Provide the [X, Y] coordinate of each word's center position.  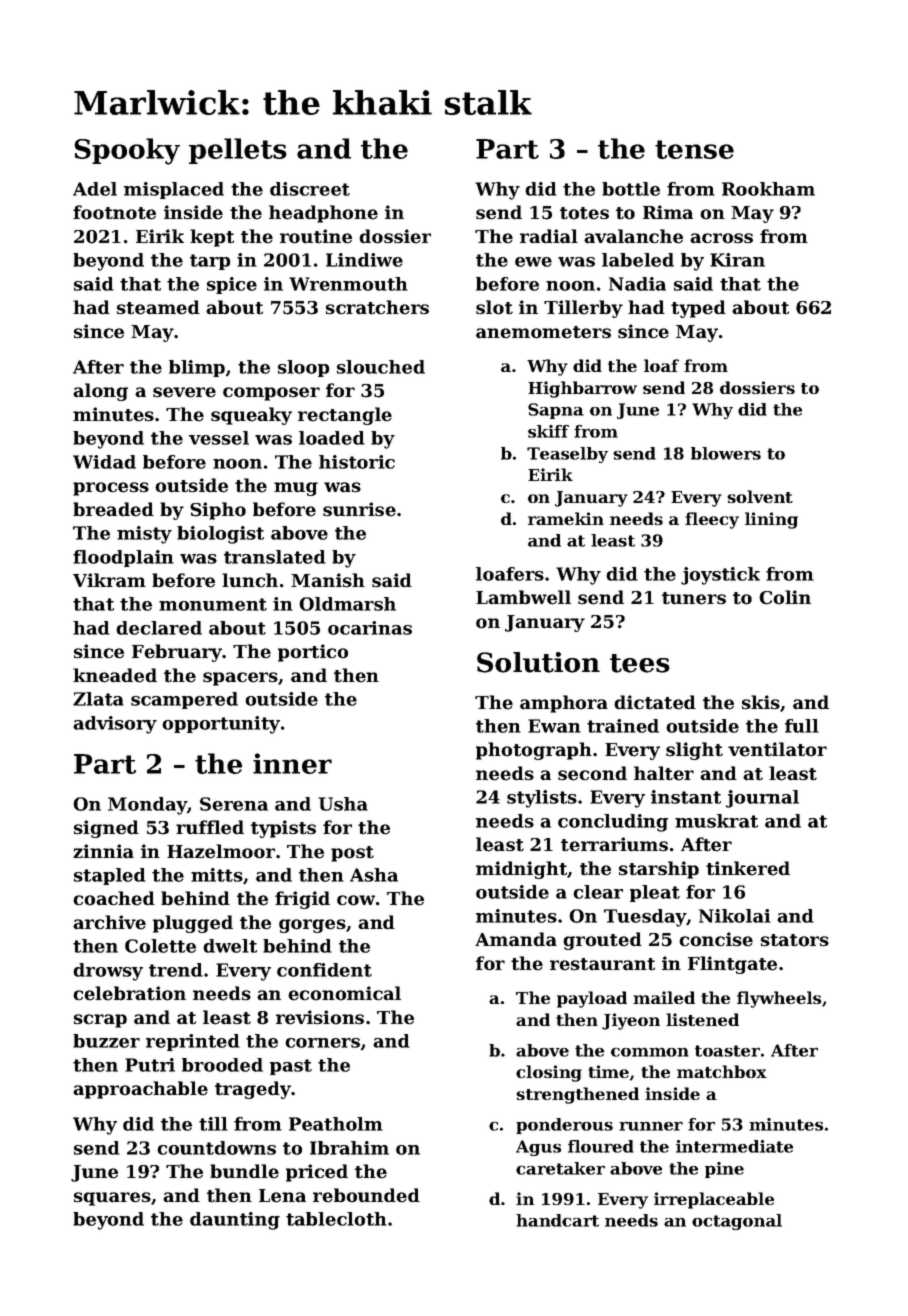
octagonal [737, 1222]
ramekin [566, 518]
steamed [158, 307]
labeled [638, 260]
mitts [217, 875]
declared [159, 628]
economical [344, 993]
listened [702, 1019]
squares [112, 1199]
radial [549, 236]
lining [771, 520]
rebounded [366, 1195]
